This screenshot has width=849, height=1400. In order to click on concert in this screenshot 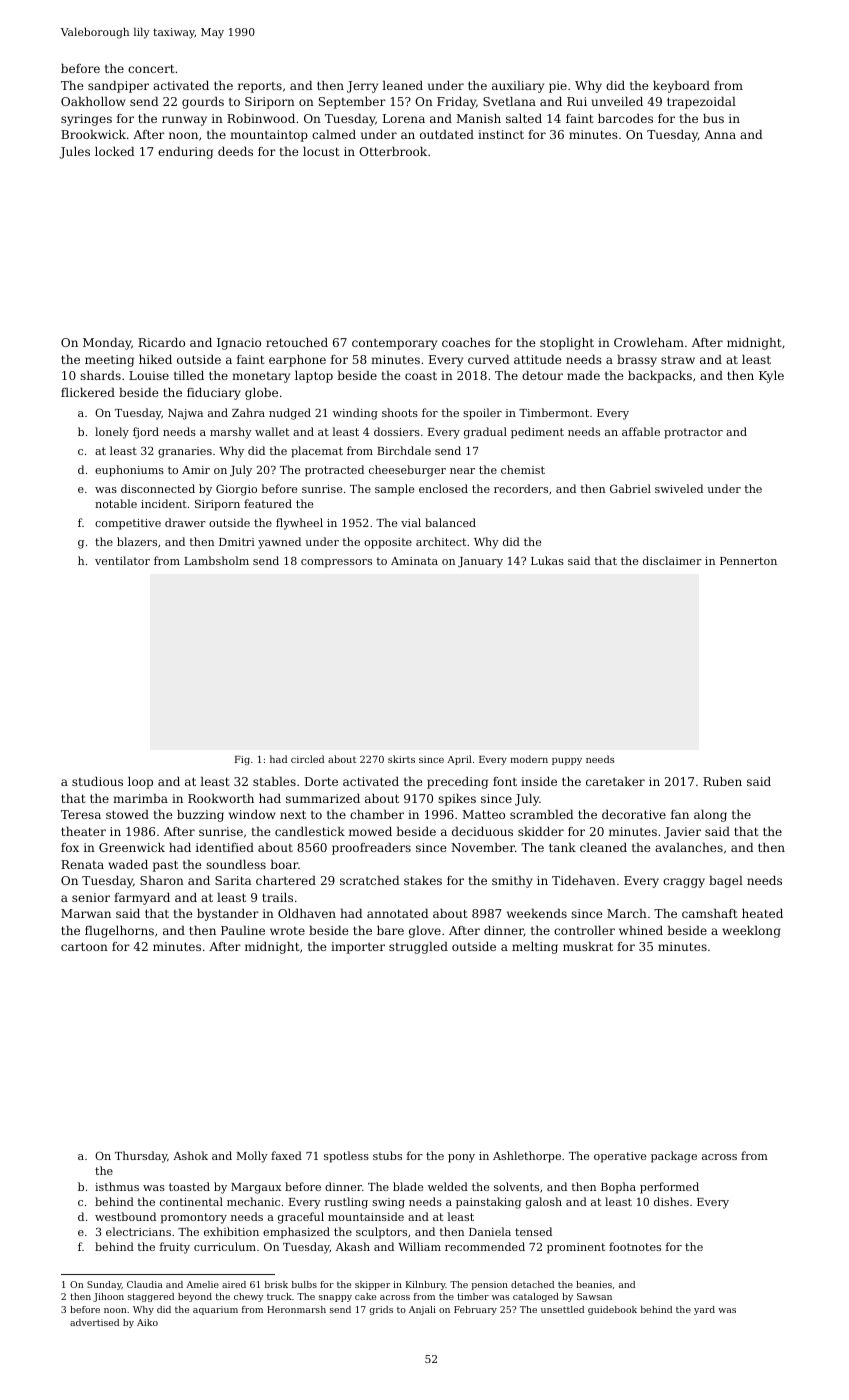, I will do `click(151, 69)`.
